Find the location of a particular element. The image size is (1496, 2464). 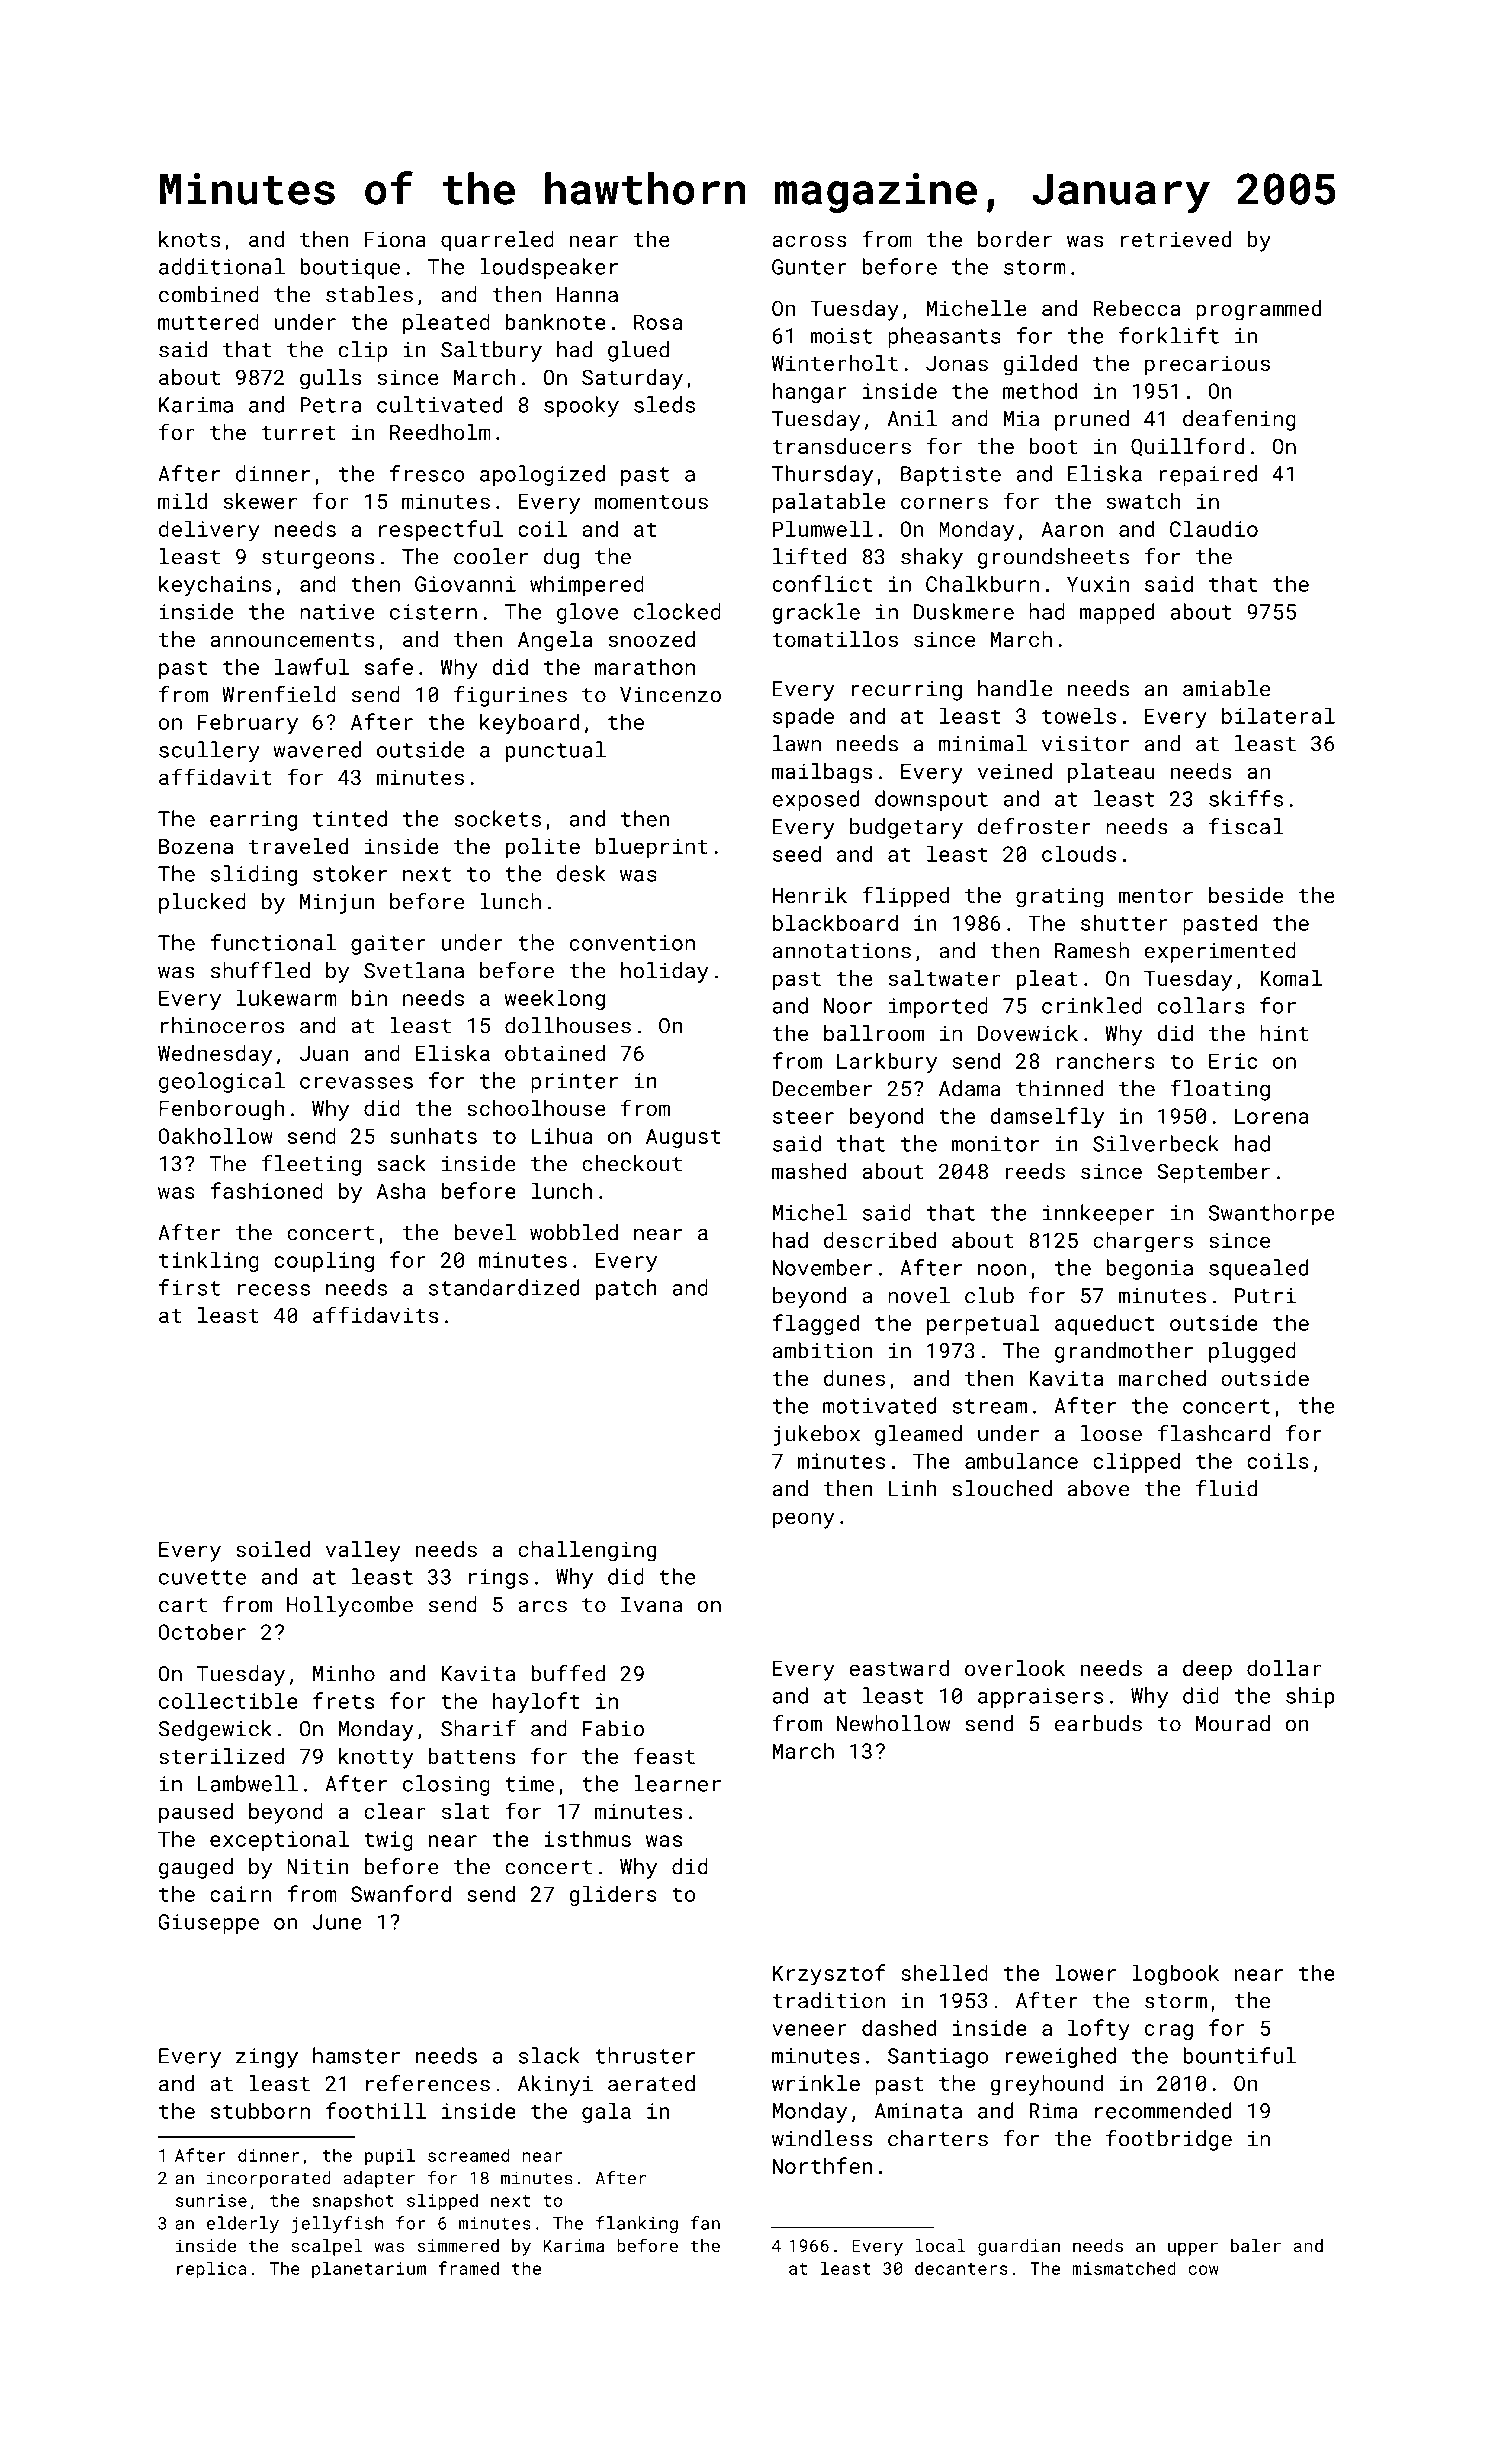

skewer is located at coordinates (260, 501).
